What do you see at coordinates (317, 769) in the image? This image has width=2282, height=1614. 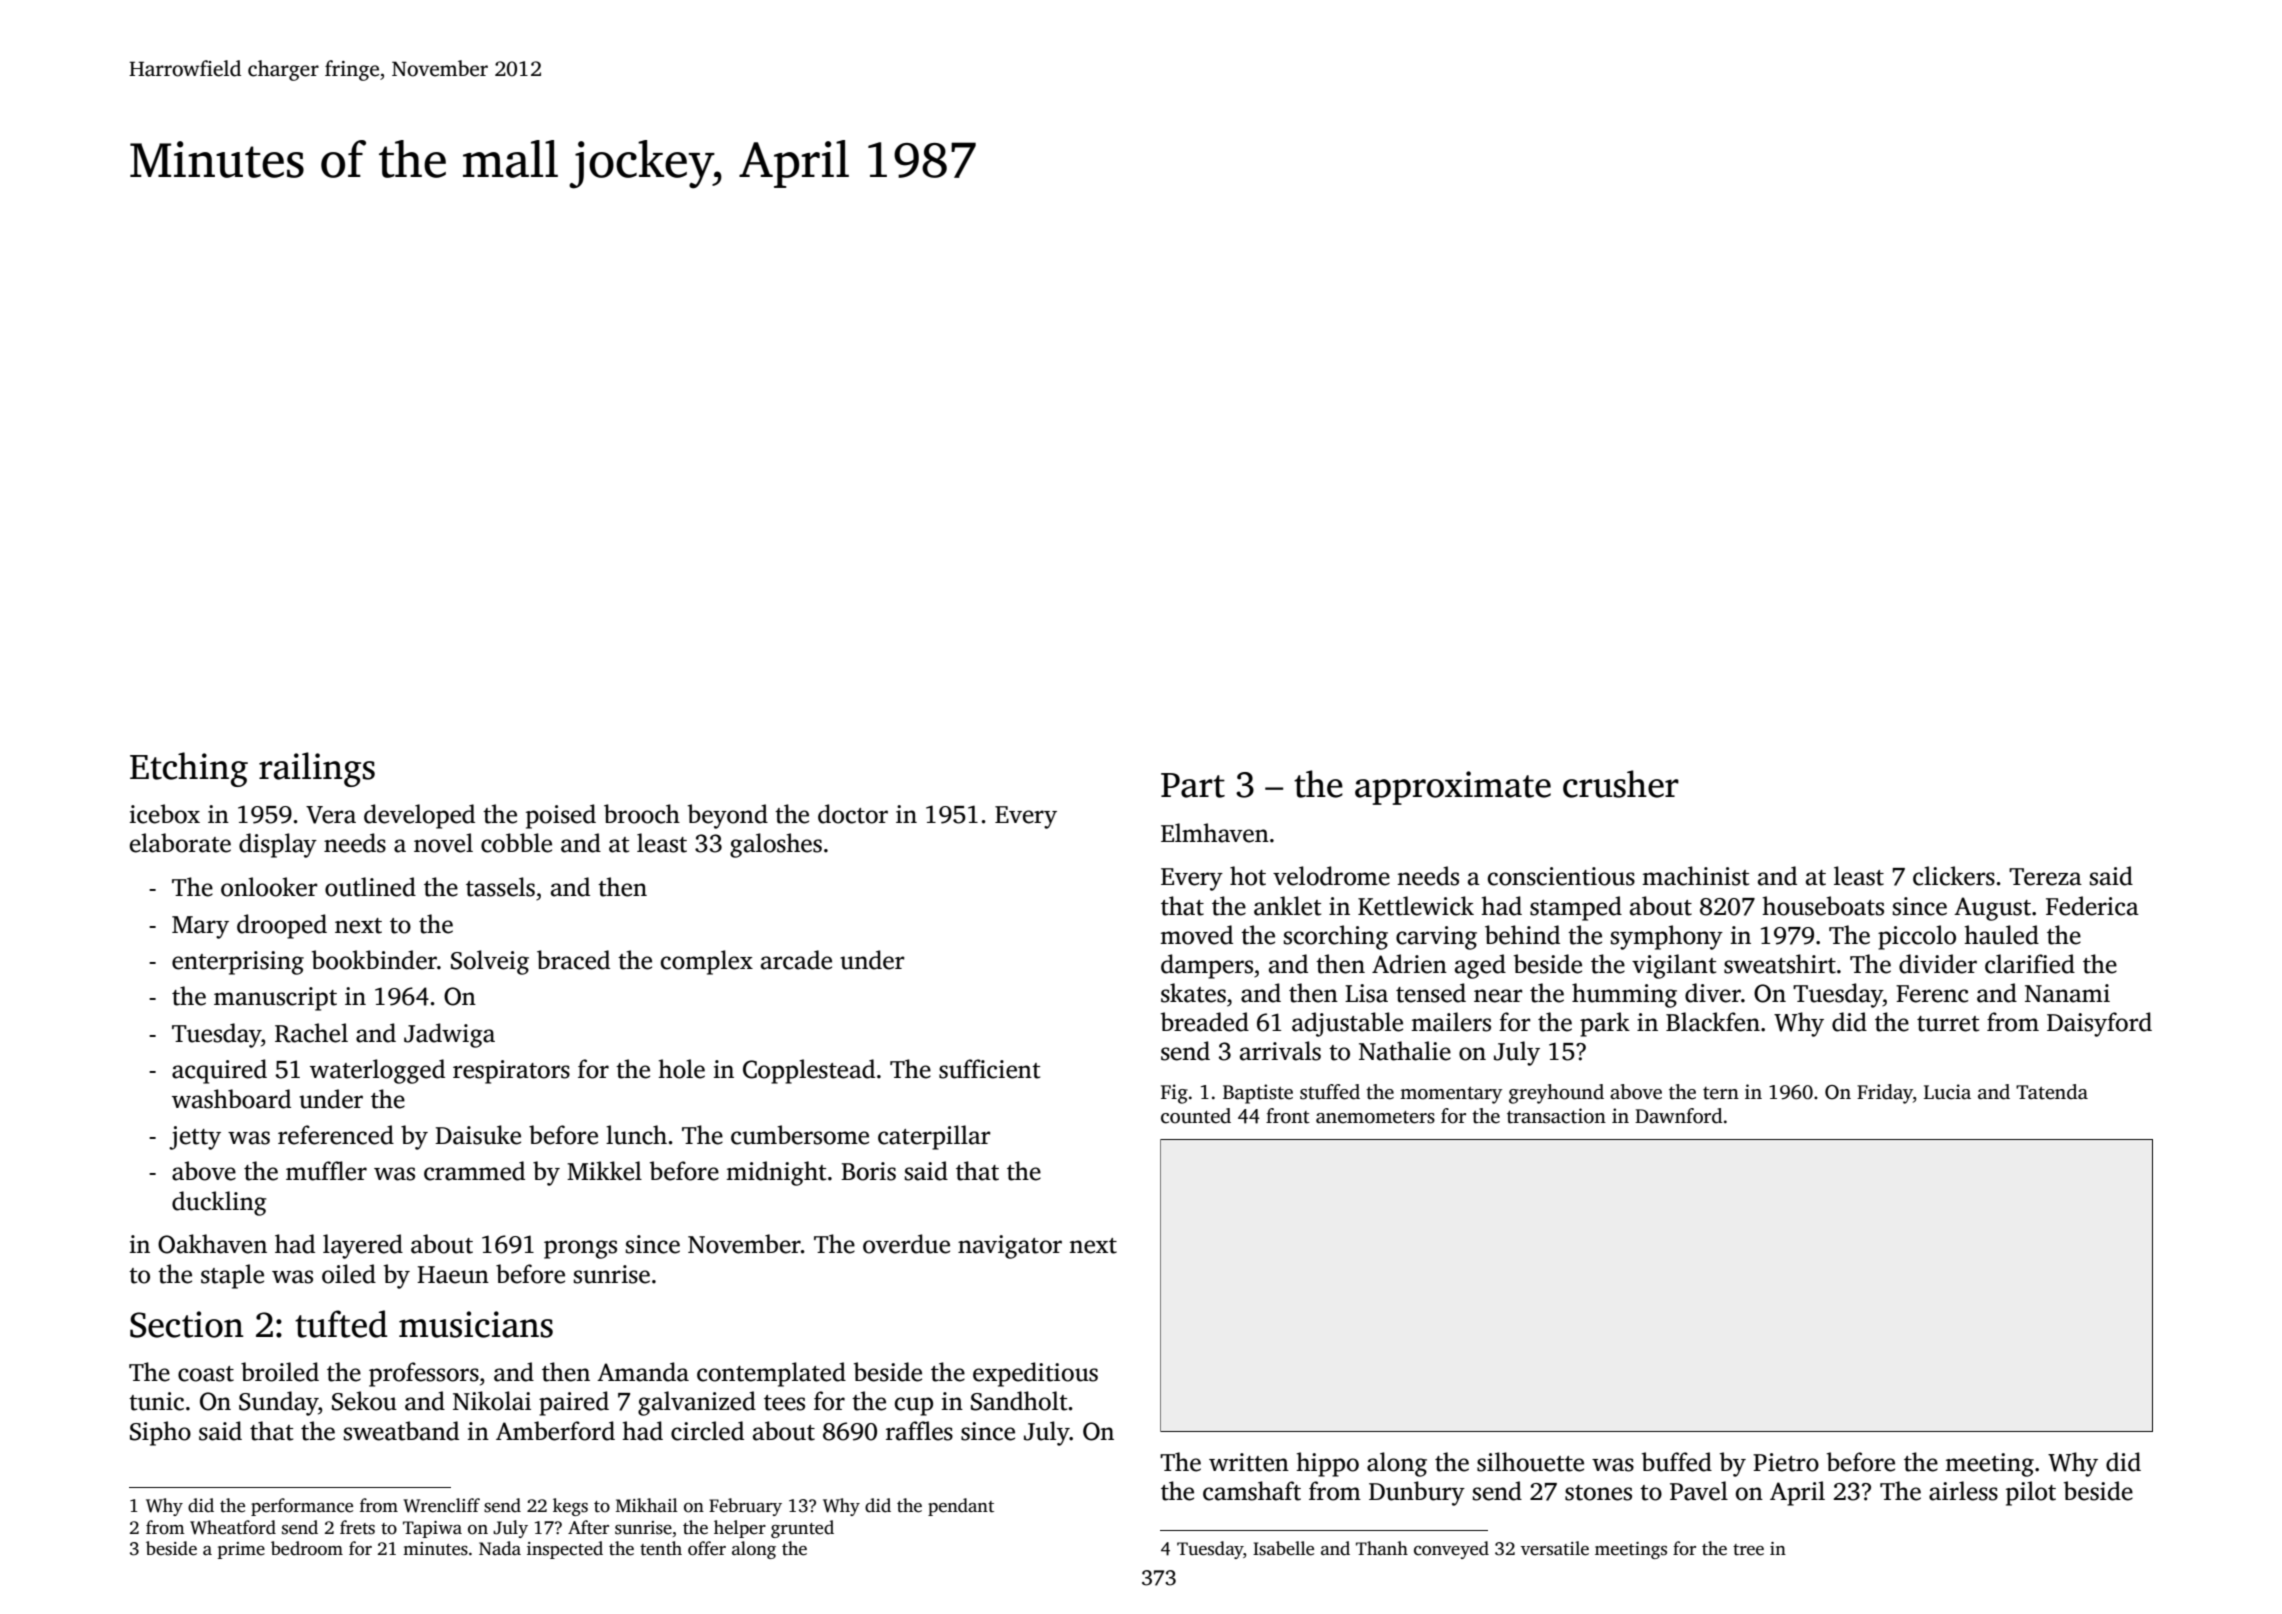 I see `railings` at bounding box center [317, 769].
